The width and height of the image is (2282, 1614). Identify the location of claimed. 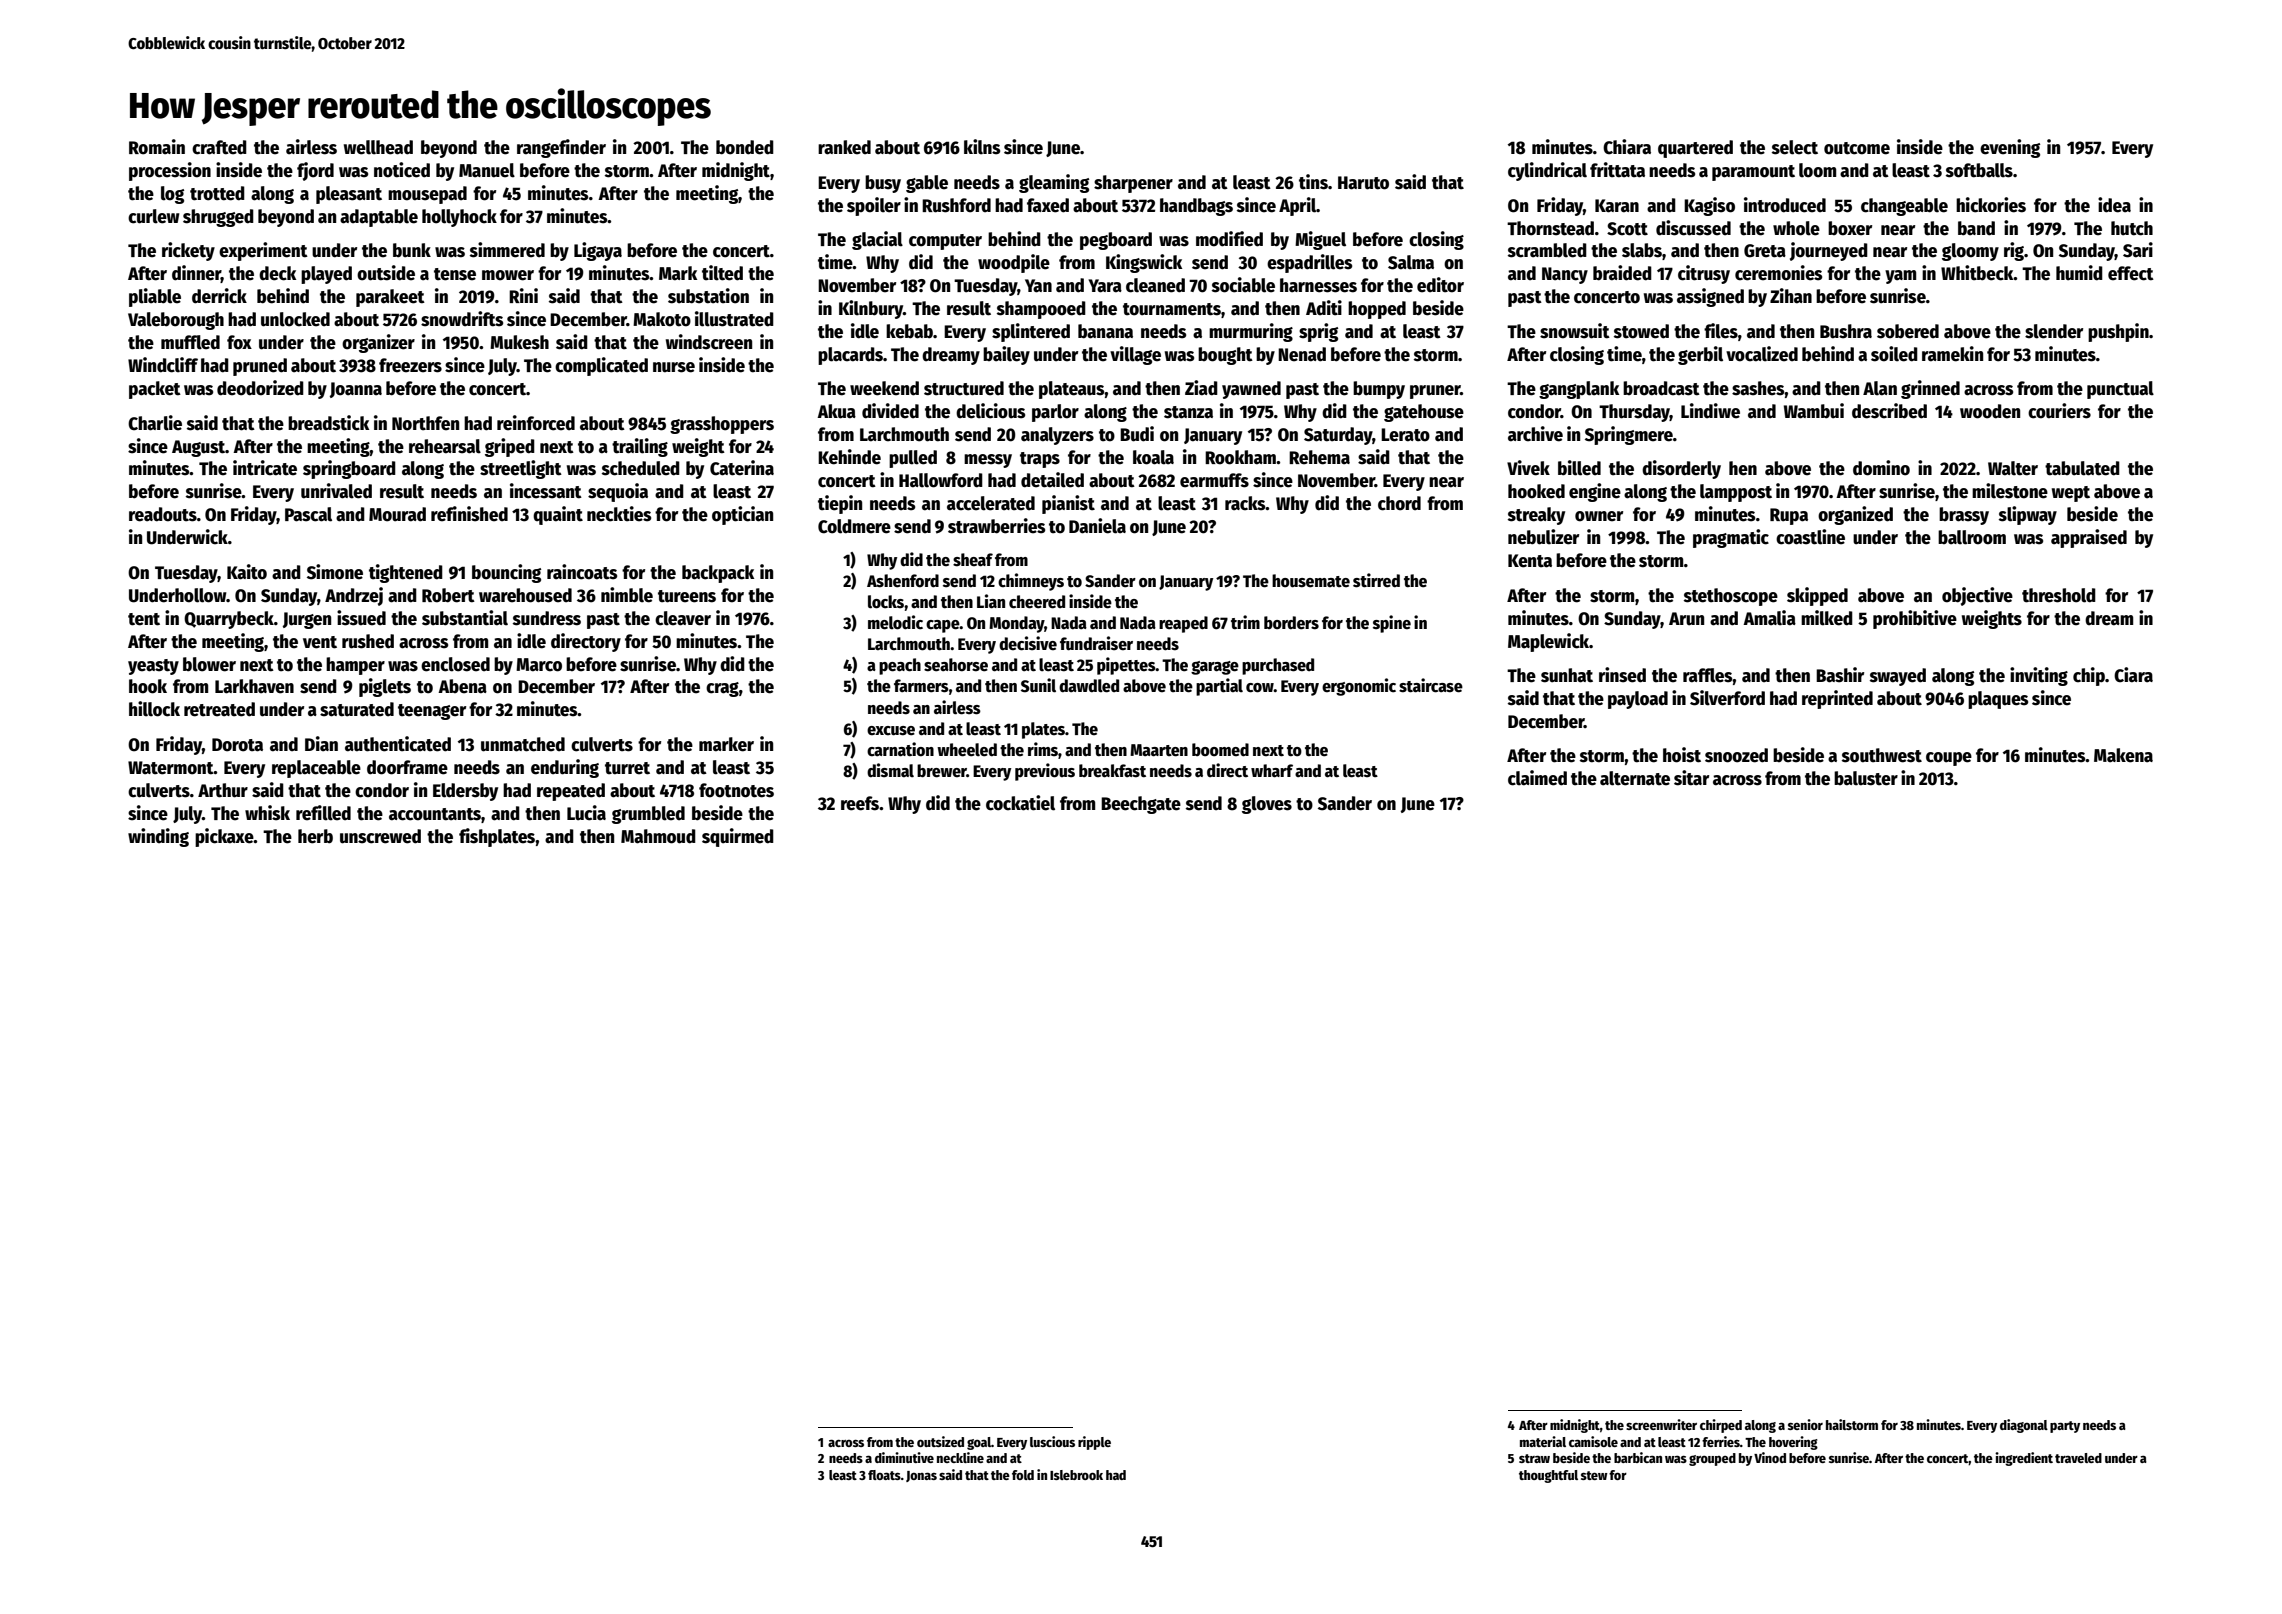
(1537, 778).
